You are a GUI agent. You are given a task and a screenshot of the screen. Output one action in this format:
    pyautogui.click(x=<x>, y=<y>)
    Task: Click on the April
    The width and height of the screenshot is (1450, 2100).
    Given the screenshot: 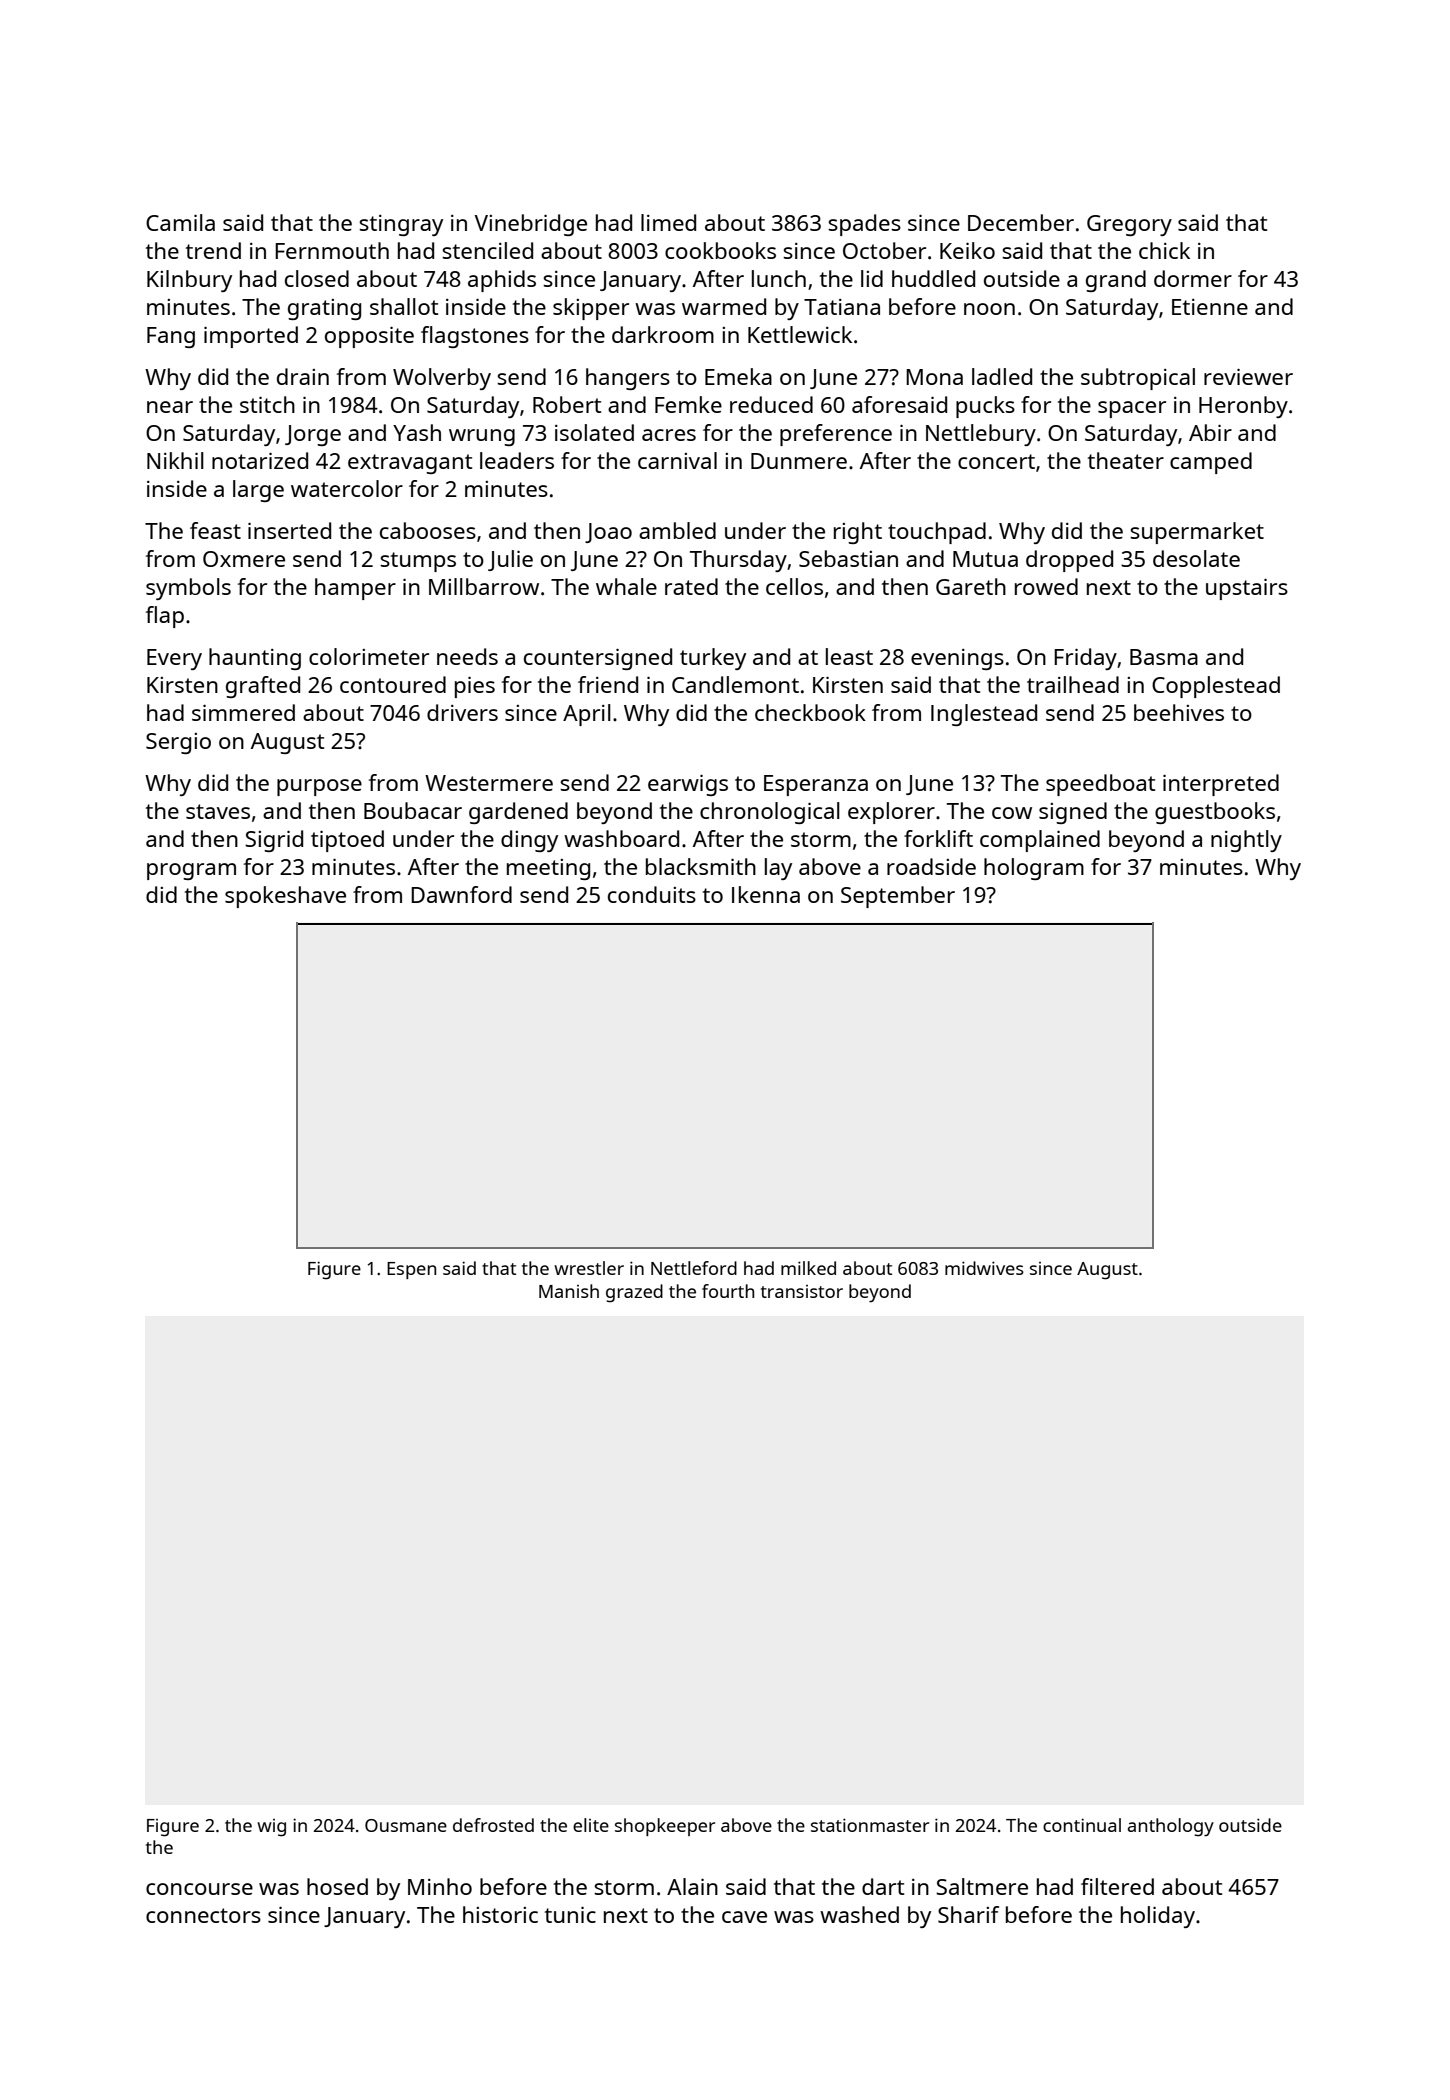 What is the action you would take?
    pyautogui.click(x=587, y=715)
